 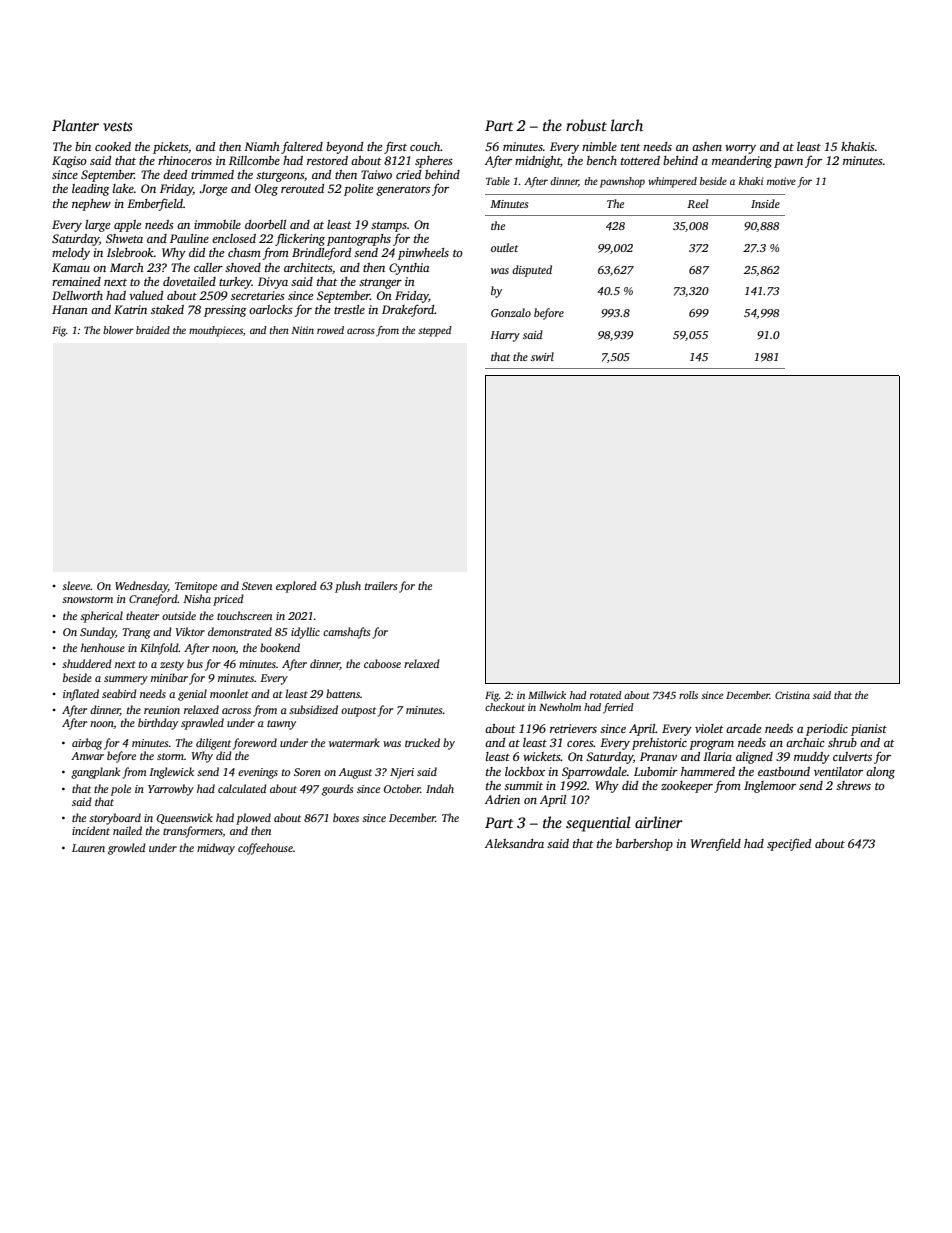 What do you see at coordinates (127, 849) in the page?
I see `growled` at bounding box center [127, 849].
